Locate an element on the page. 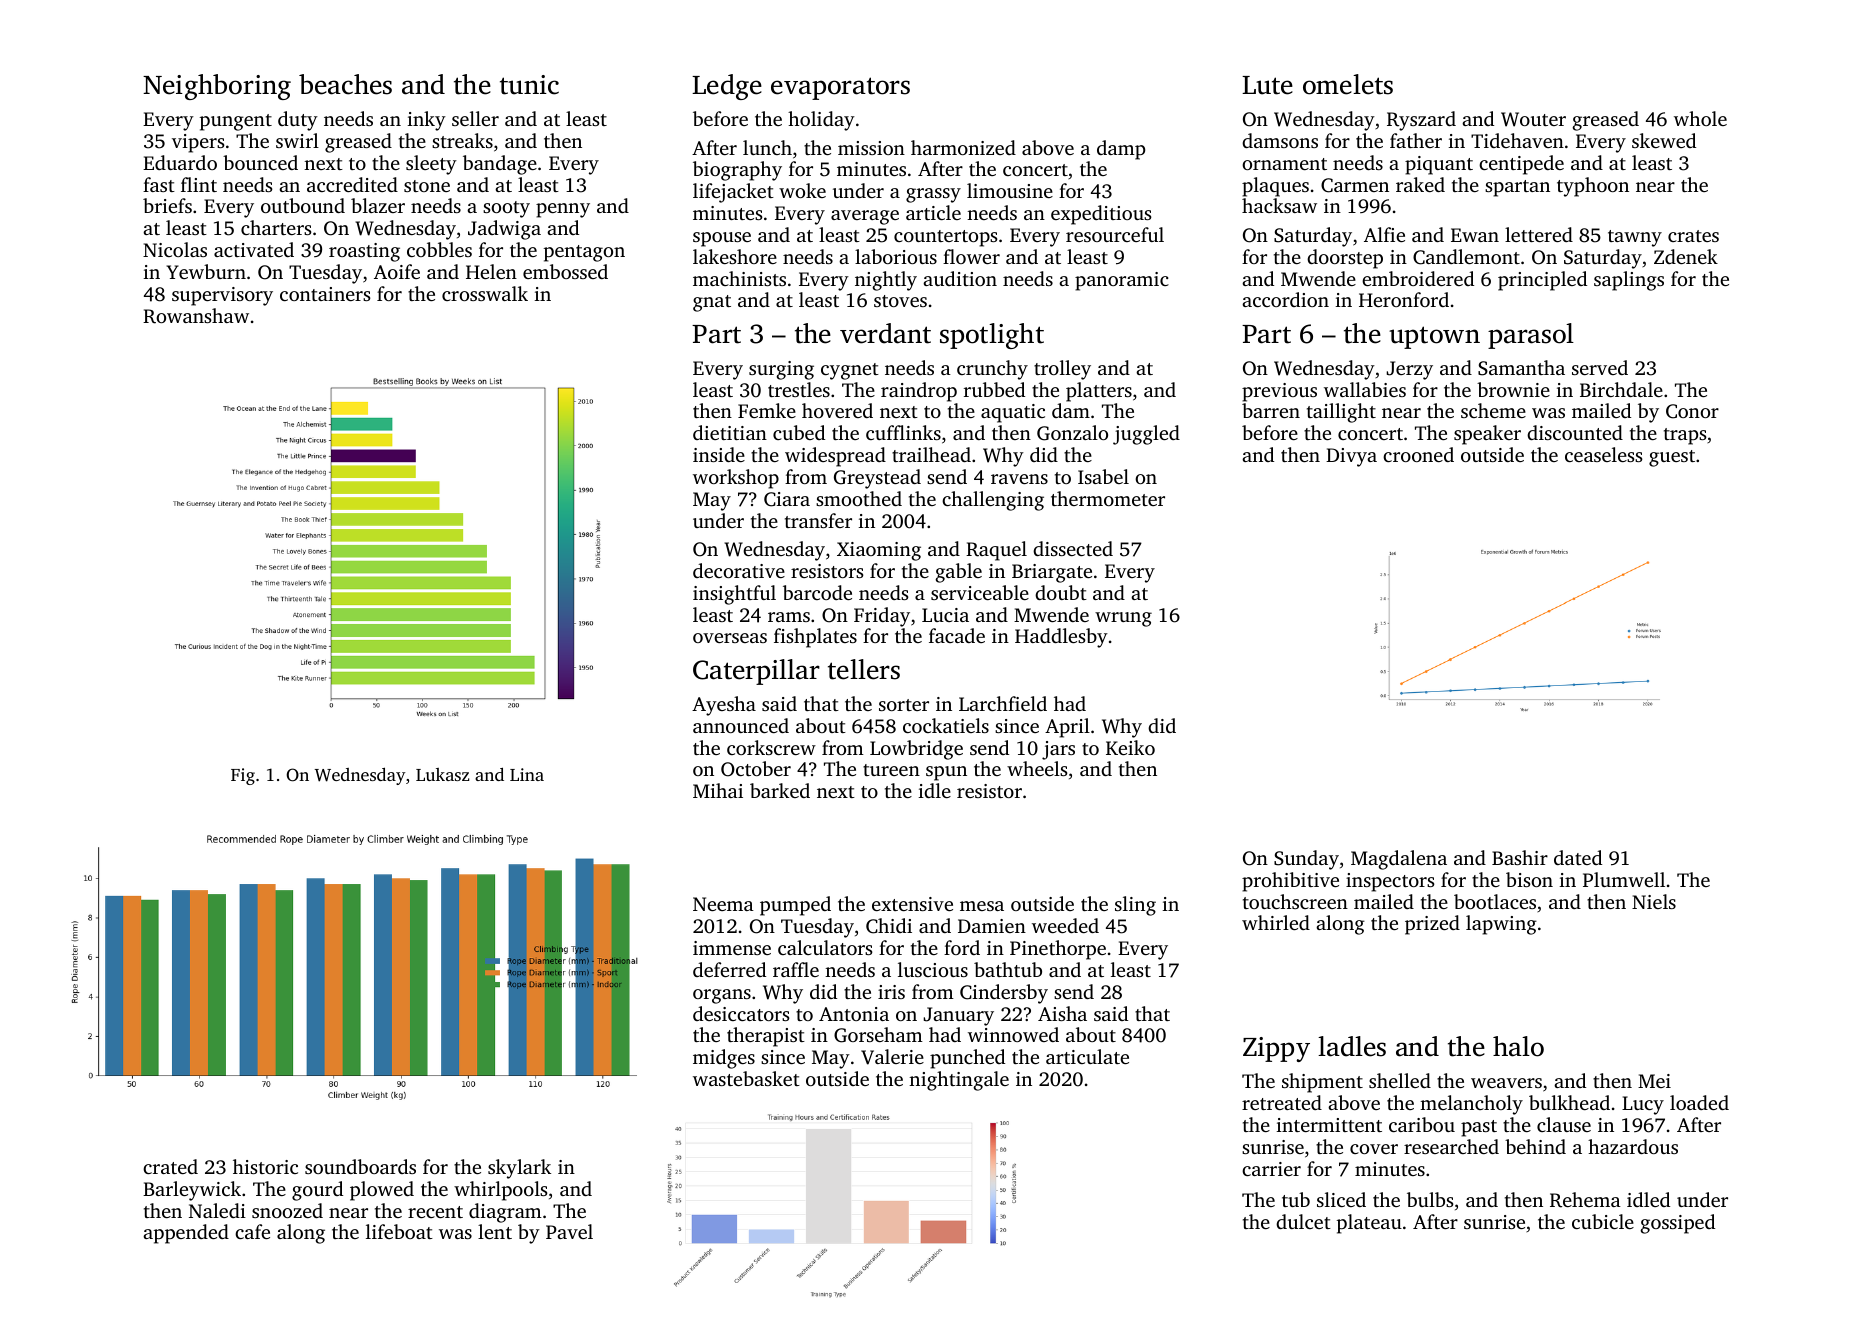  Divya is located at coordinates (1351, 457).
